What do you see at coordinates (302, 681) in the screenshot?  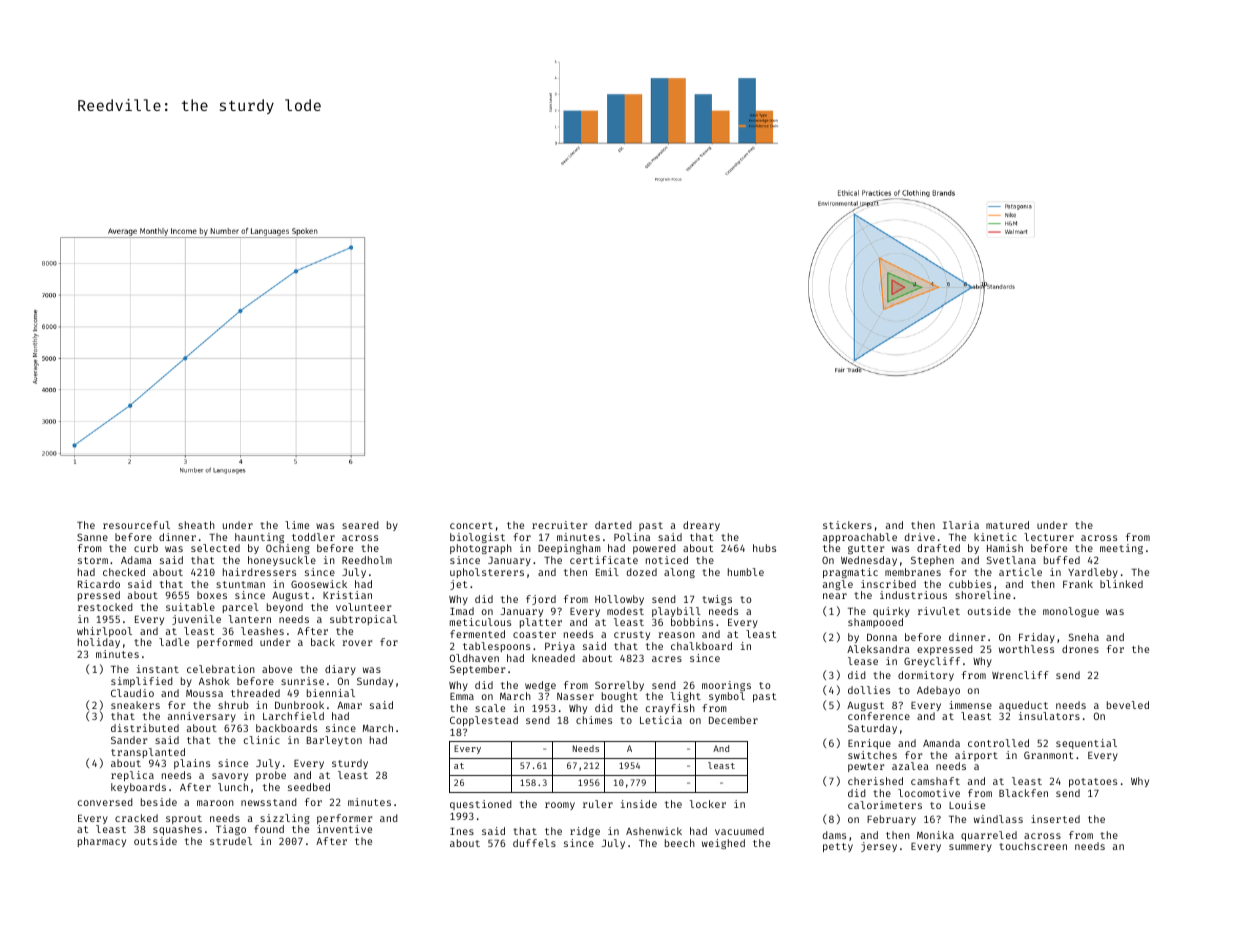 I see `sunrise` at bounding box center [302, 681].
